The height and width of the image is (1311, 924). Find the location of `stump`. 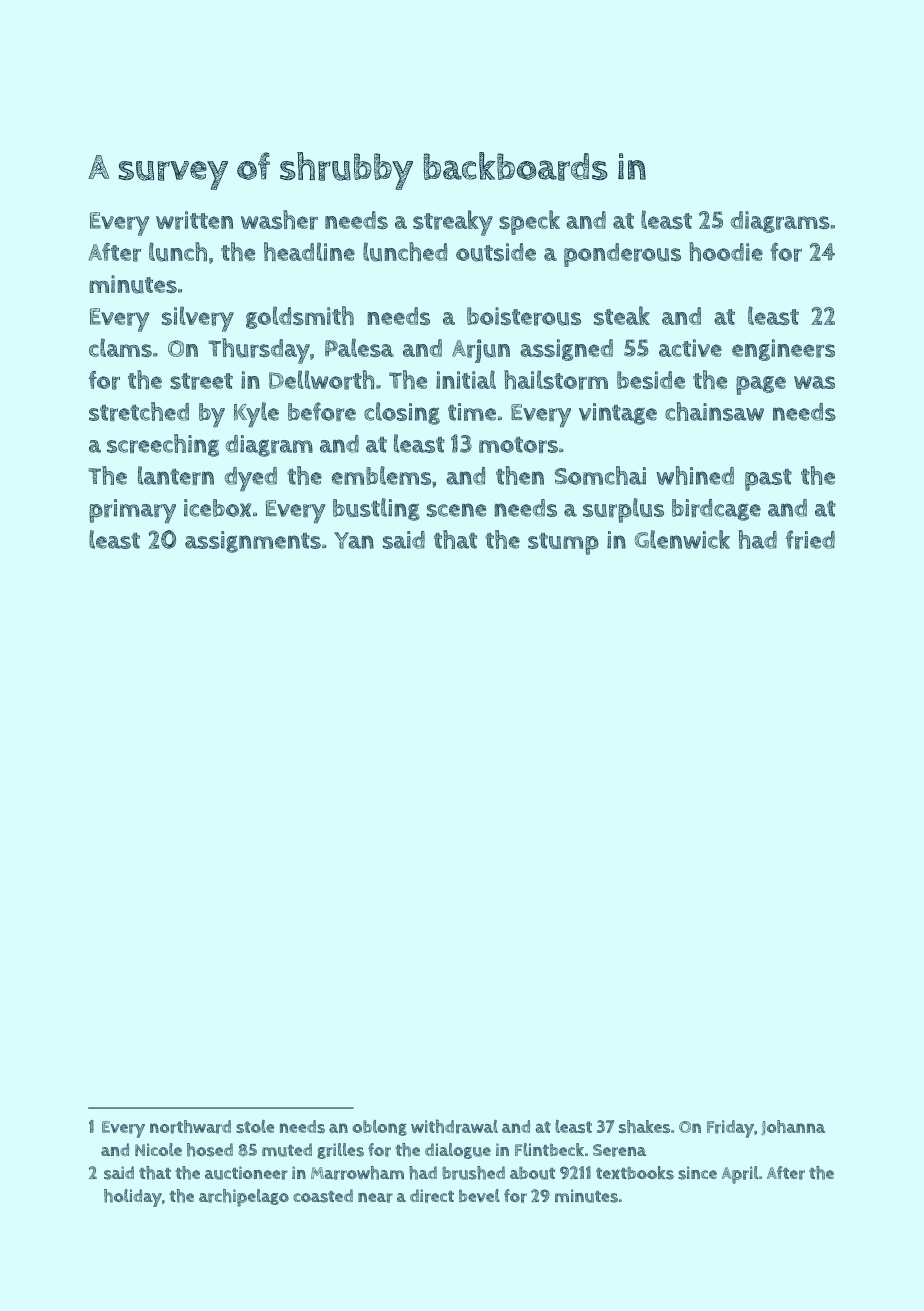

stump is located at coordinates (563, 544).
